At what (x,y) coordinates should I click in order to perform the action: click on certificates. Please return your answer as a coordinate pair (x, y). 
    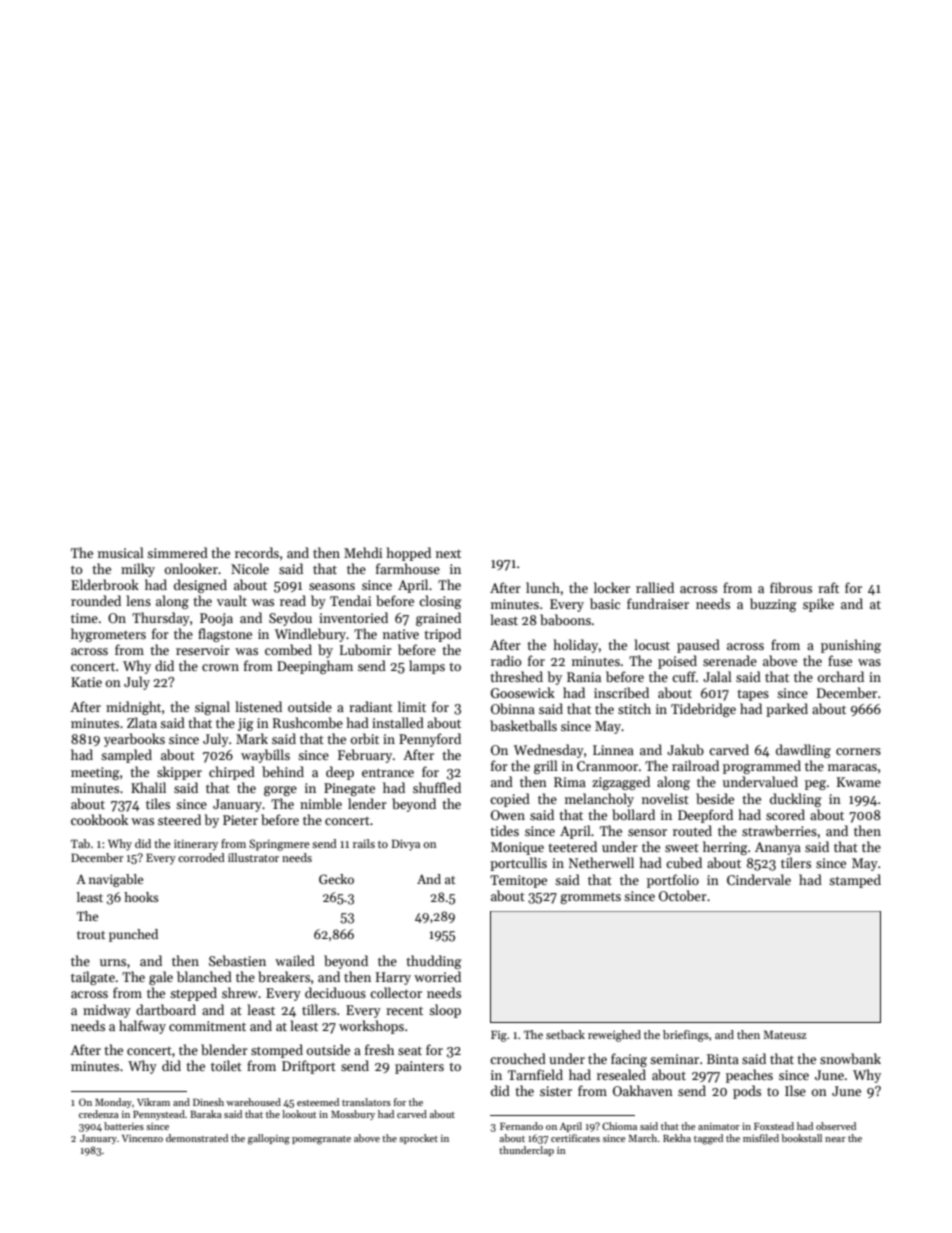
    Looking at the image, I should click on (575, 1138).
